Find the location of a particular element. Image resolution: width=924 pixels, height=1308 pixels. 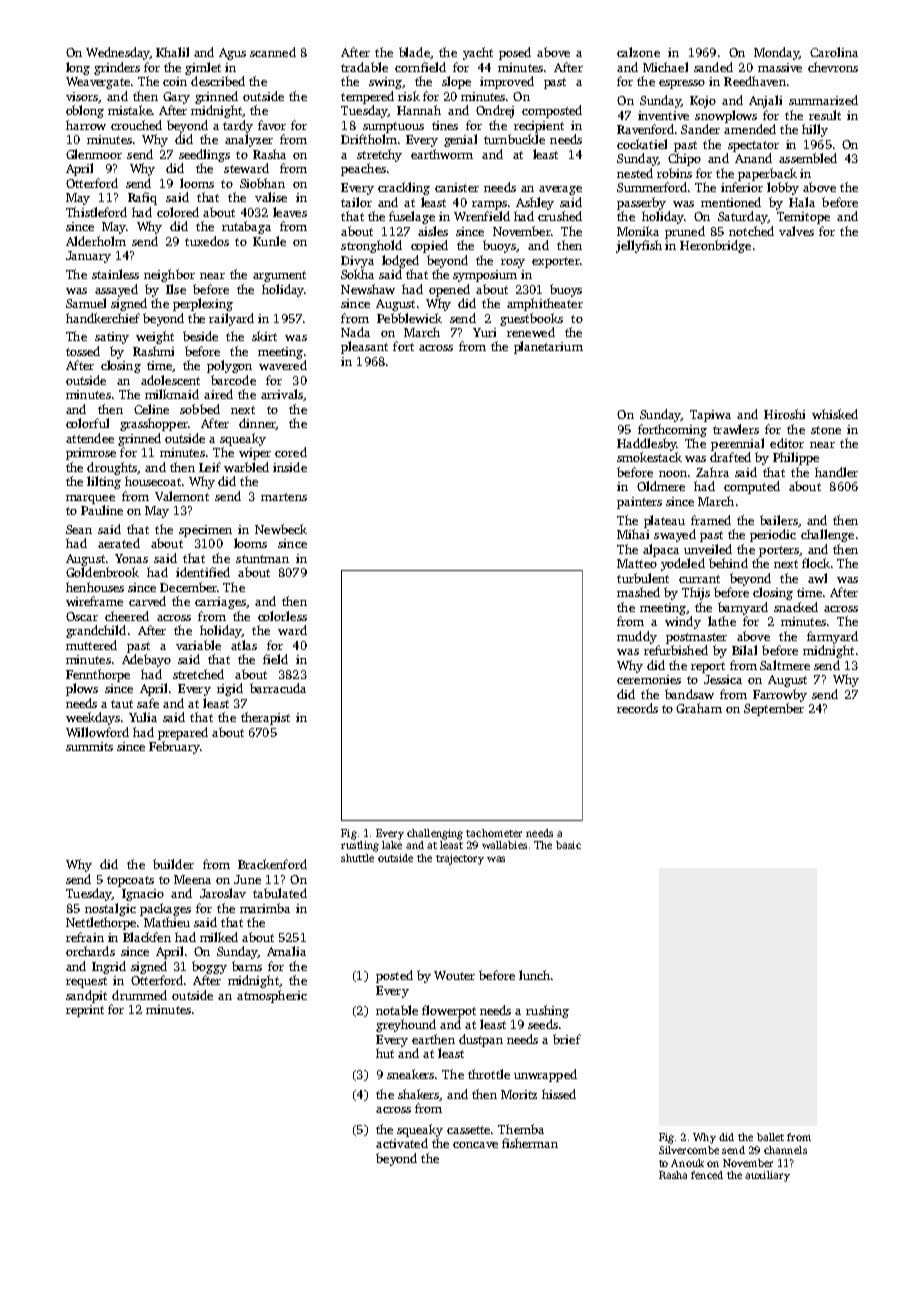

described is located at coordinates (218, 81).
